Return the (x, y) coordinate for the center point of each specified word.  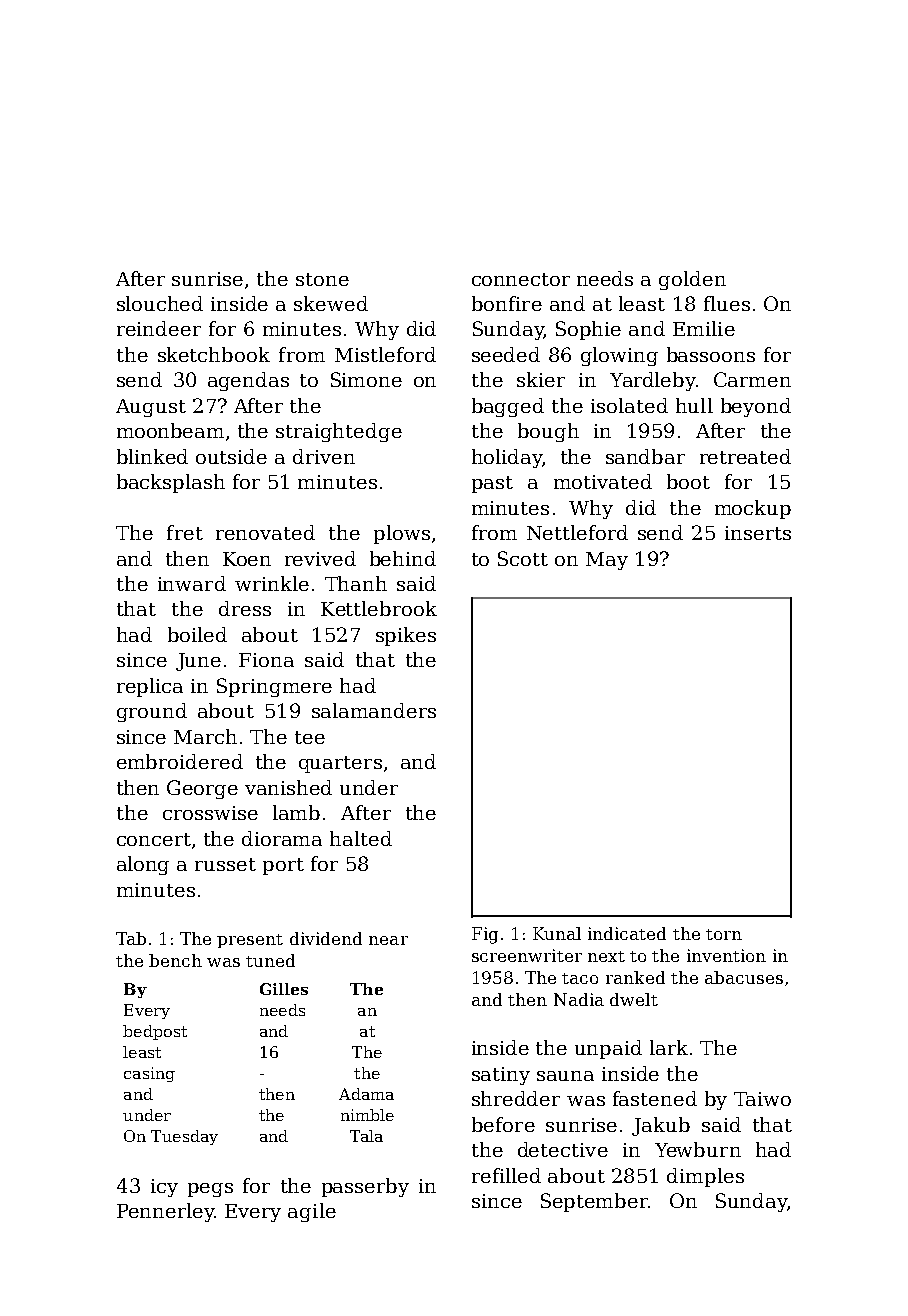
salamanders (374, 710)
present (250, 941)
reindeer (159, 328)
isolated (629, 405)
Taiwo (762, 1099)
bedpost (155, 1032)
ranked (635, 977)
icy (164, 1188)
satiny (501, 1076)
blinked (152, 456)
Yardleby (653, 381)
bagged (508, 407)
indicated (627, 933)
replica (150, 687)
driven (324, 456)
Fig (485, 935)
